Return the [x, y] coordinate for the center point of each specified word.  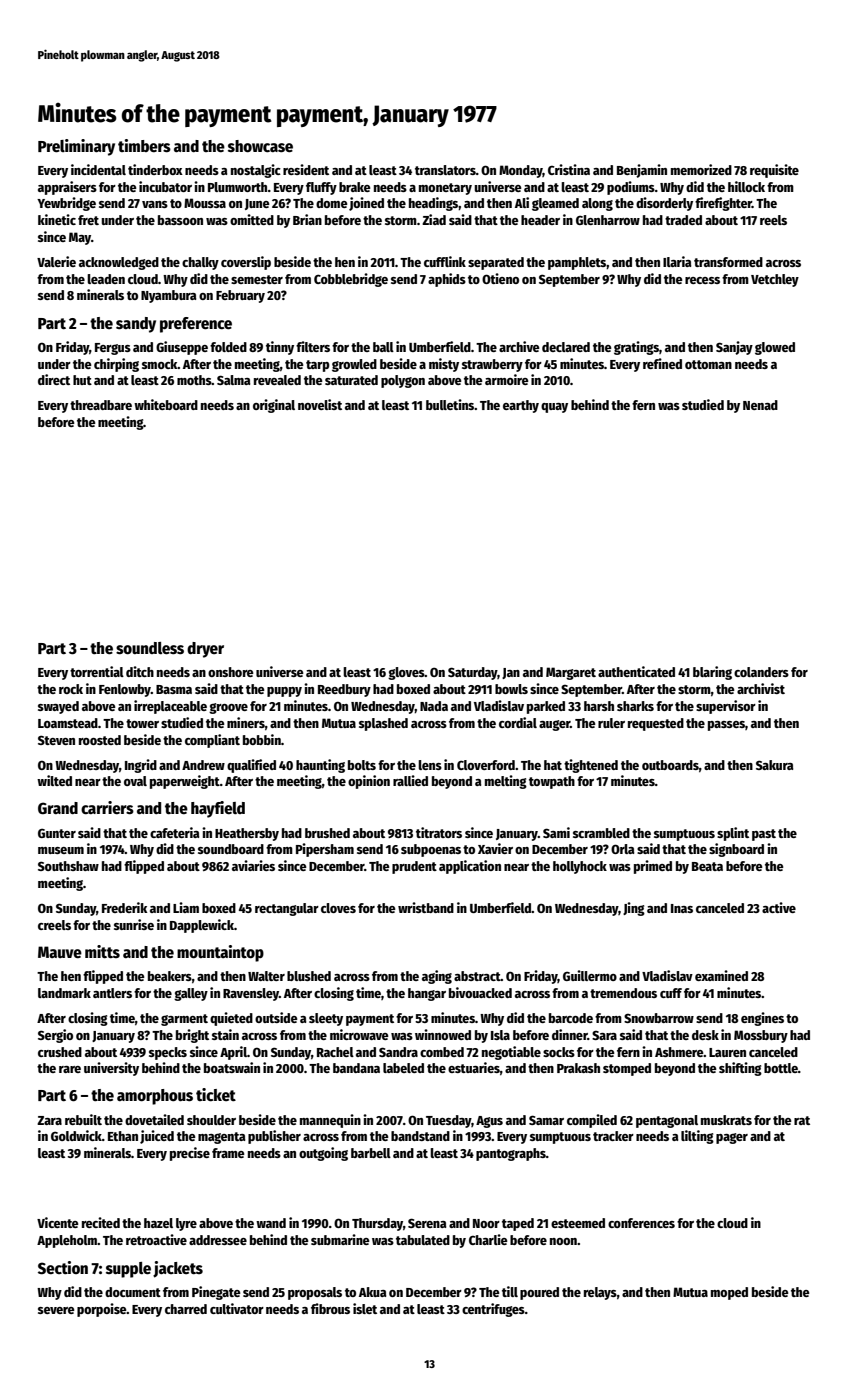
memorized [701, 169]
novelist [320, 404]
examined [721, 975]
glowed [775, 348]
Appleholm [67, 1241]
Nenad [760, 405]
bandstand [420, 1136]
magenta [222, 1138]
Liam [186, 907]
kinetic [57, 219]
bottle [781, 1068]
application [470, 867]
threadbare [101, 405]
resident [306, 169]
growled [354, 365]
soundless [150, 648]
